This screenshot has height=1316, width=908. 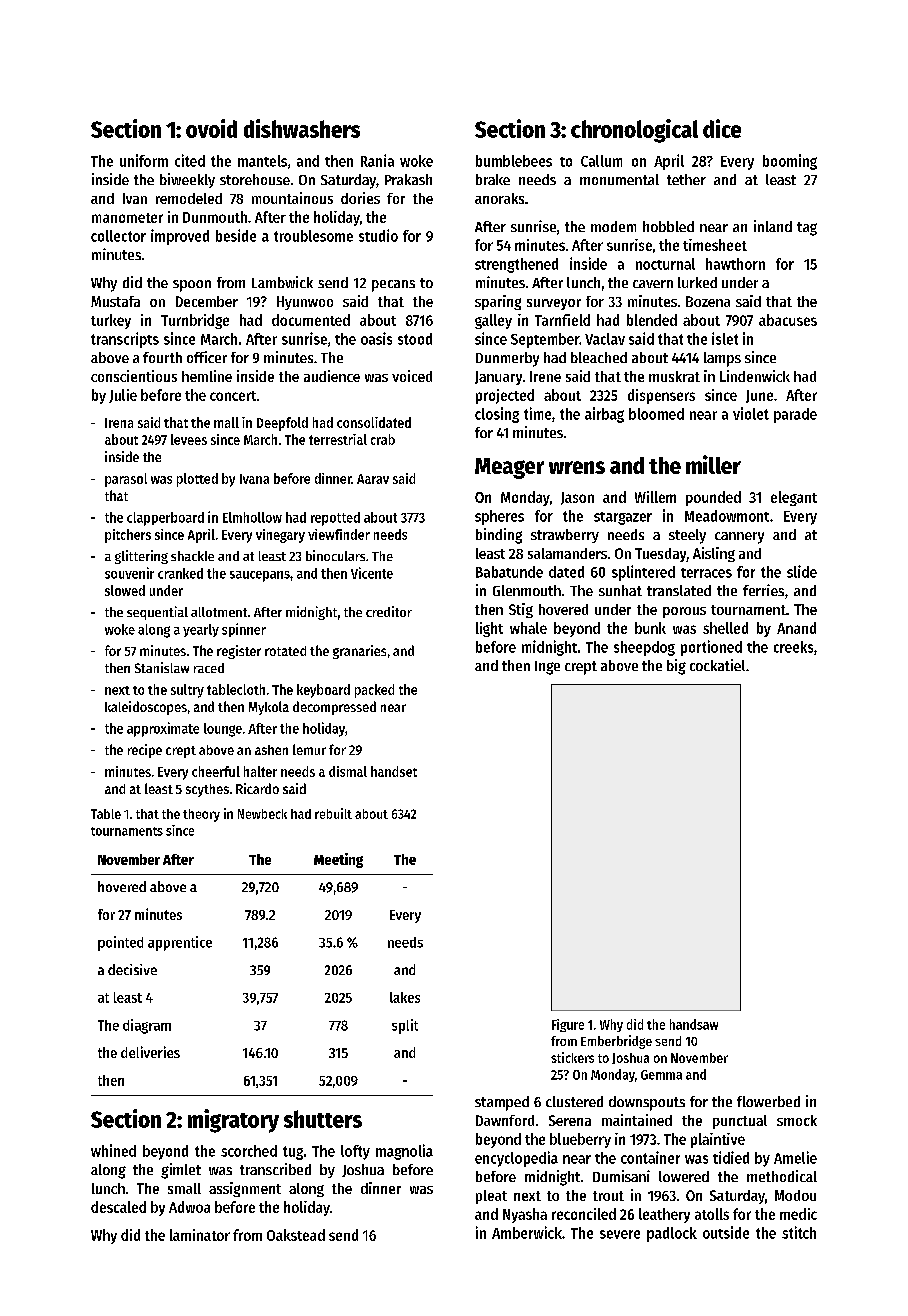 I want to click on uniform, so click(x=144, y=160).
